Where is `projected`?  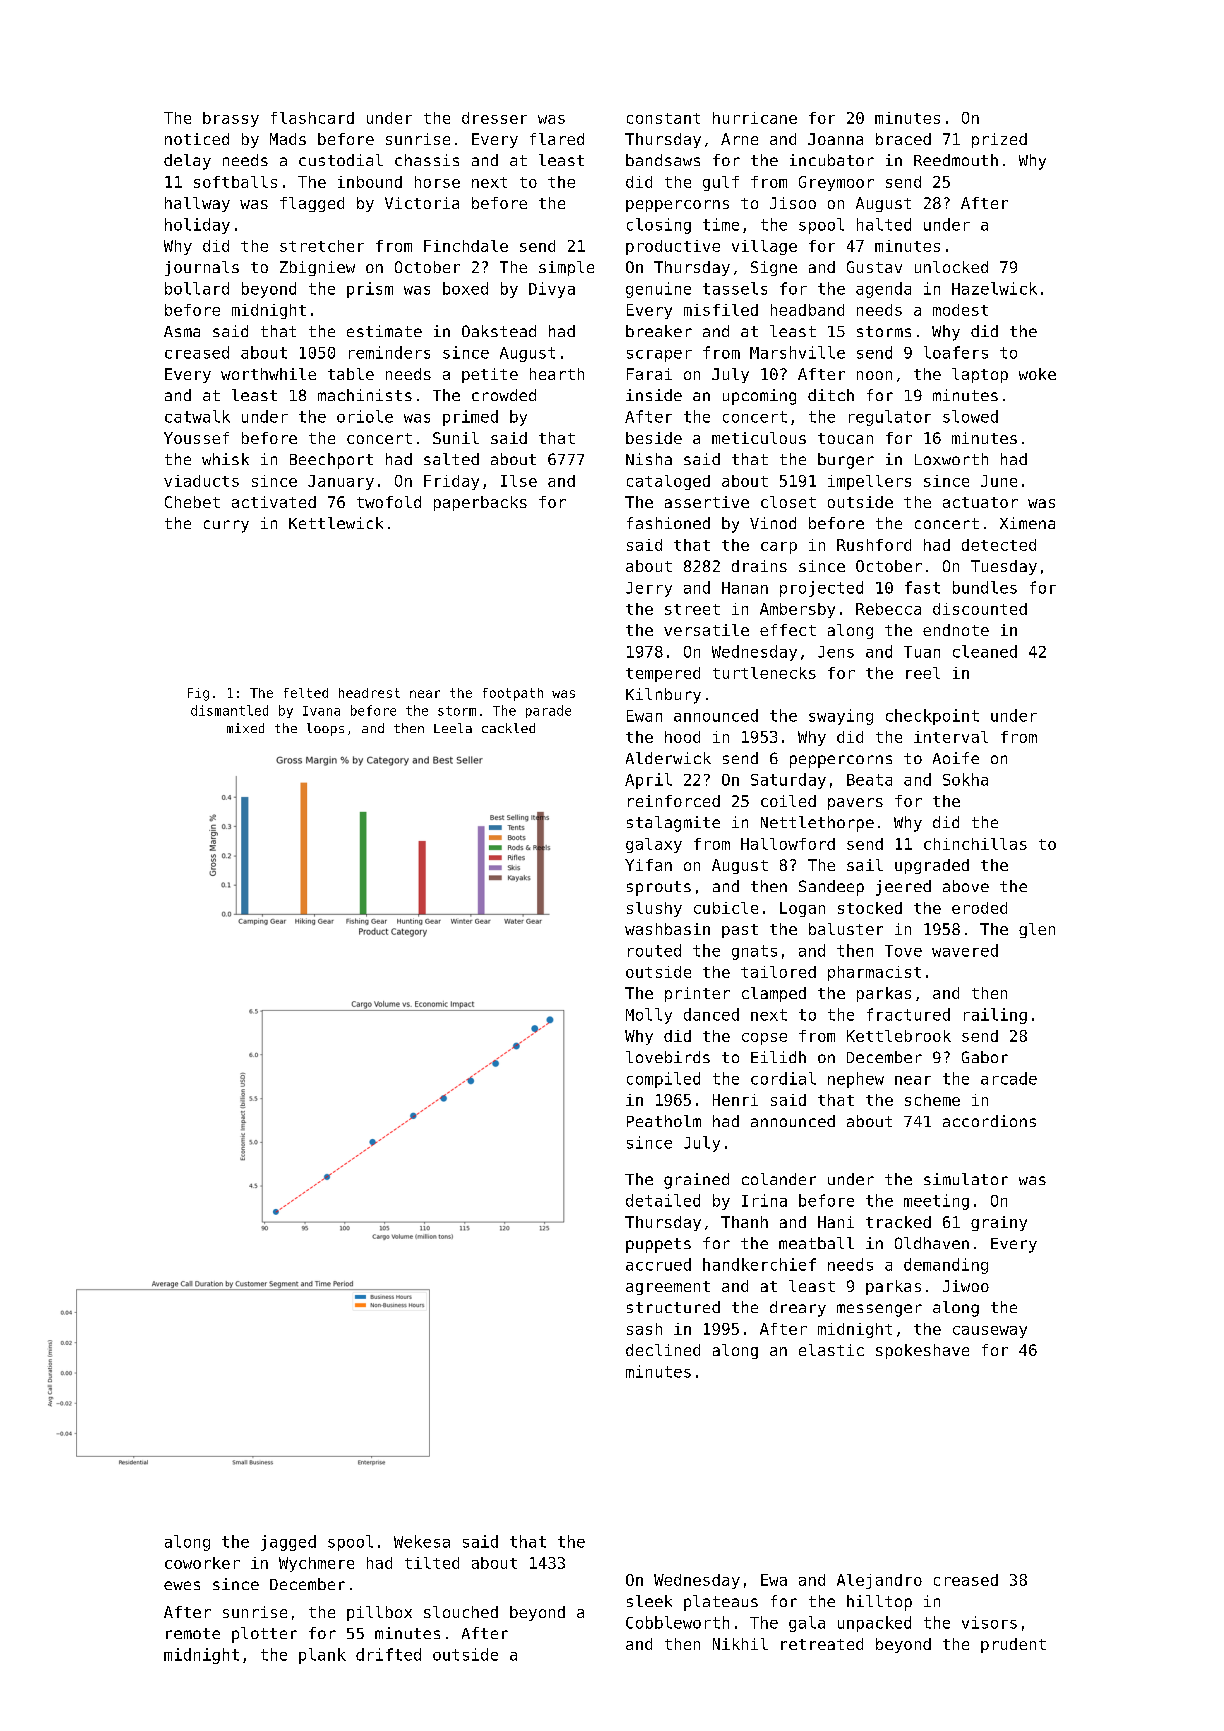 projected is located at coordinates (821, 589).
